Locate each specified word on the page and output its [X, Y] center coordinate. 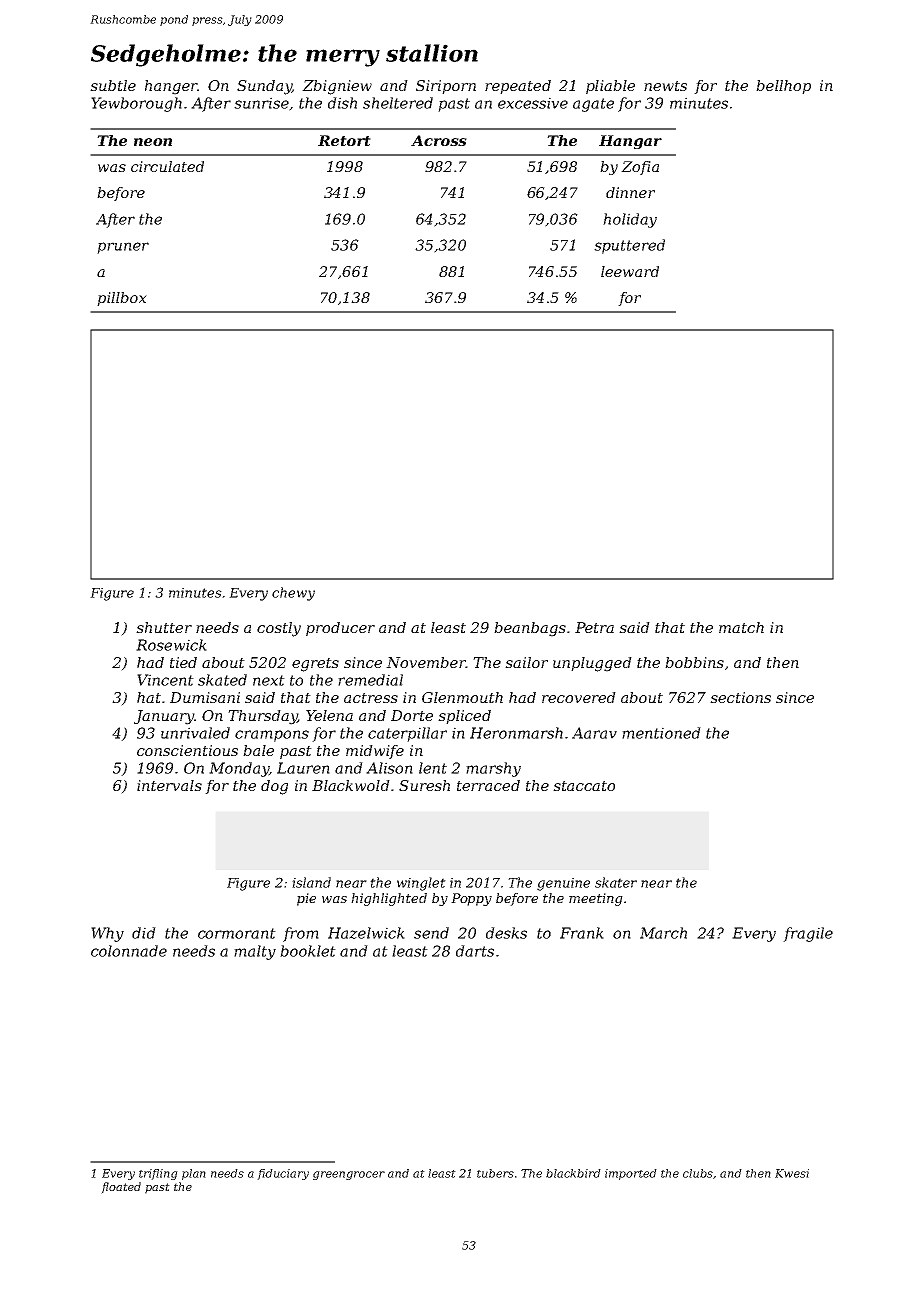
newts [665, 86]
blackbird [573, 1173]
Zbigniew [337, 87]
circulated [167, 166]
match [741, 627]
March [663, 933]
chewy [293, 594]
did [144, 933]
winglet [421, 884]
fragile [808, 934]
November [426, 662]
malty [255, 952]
